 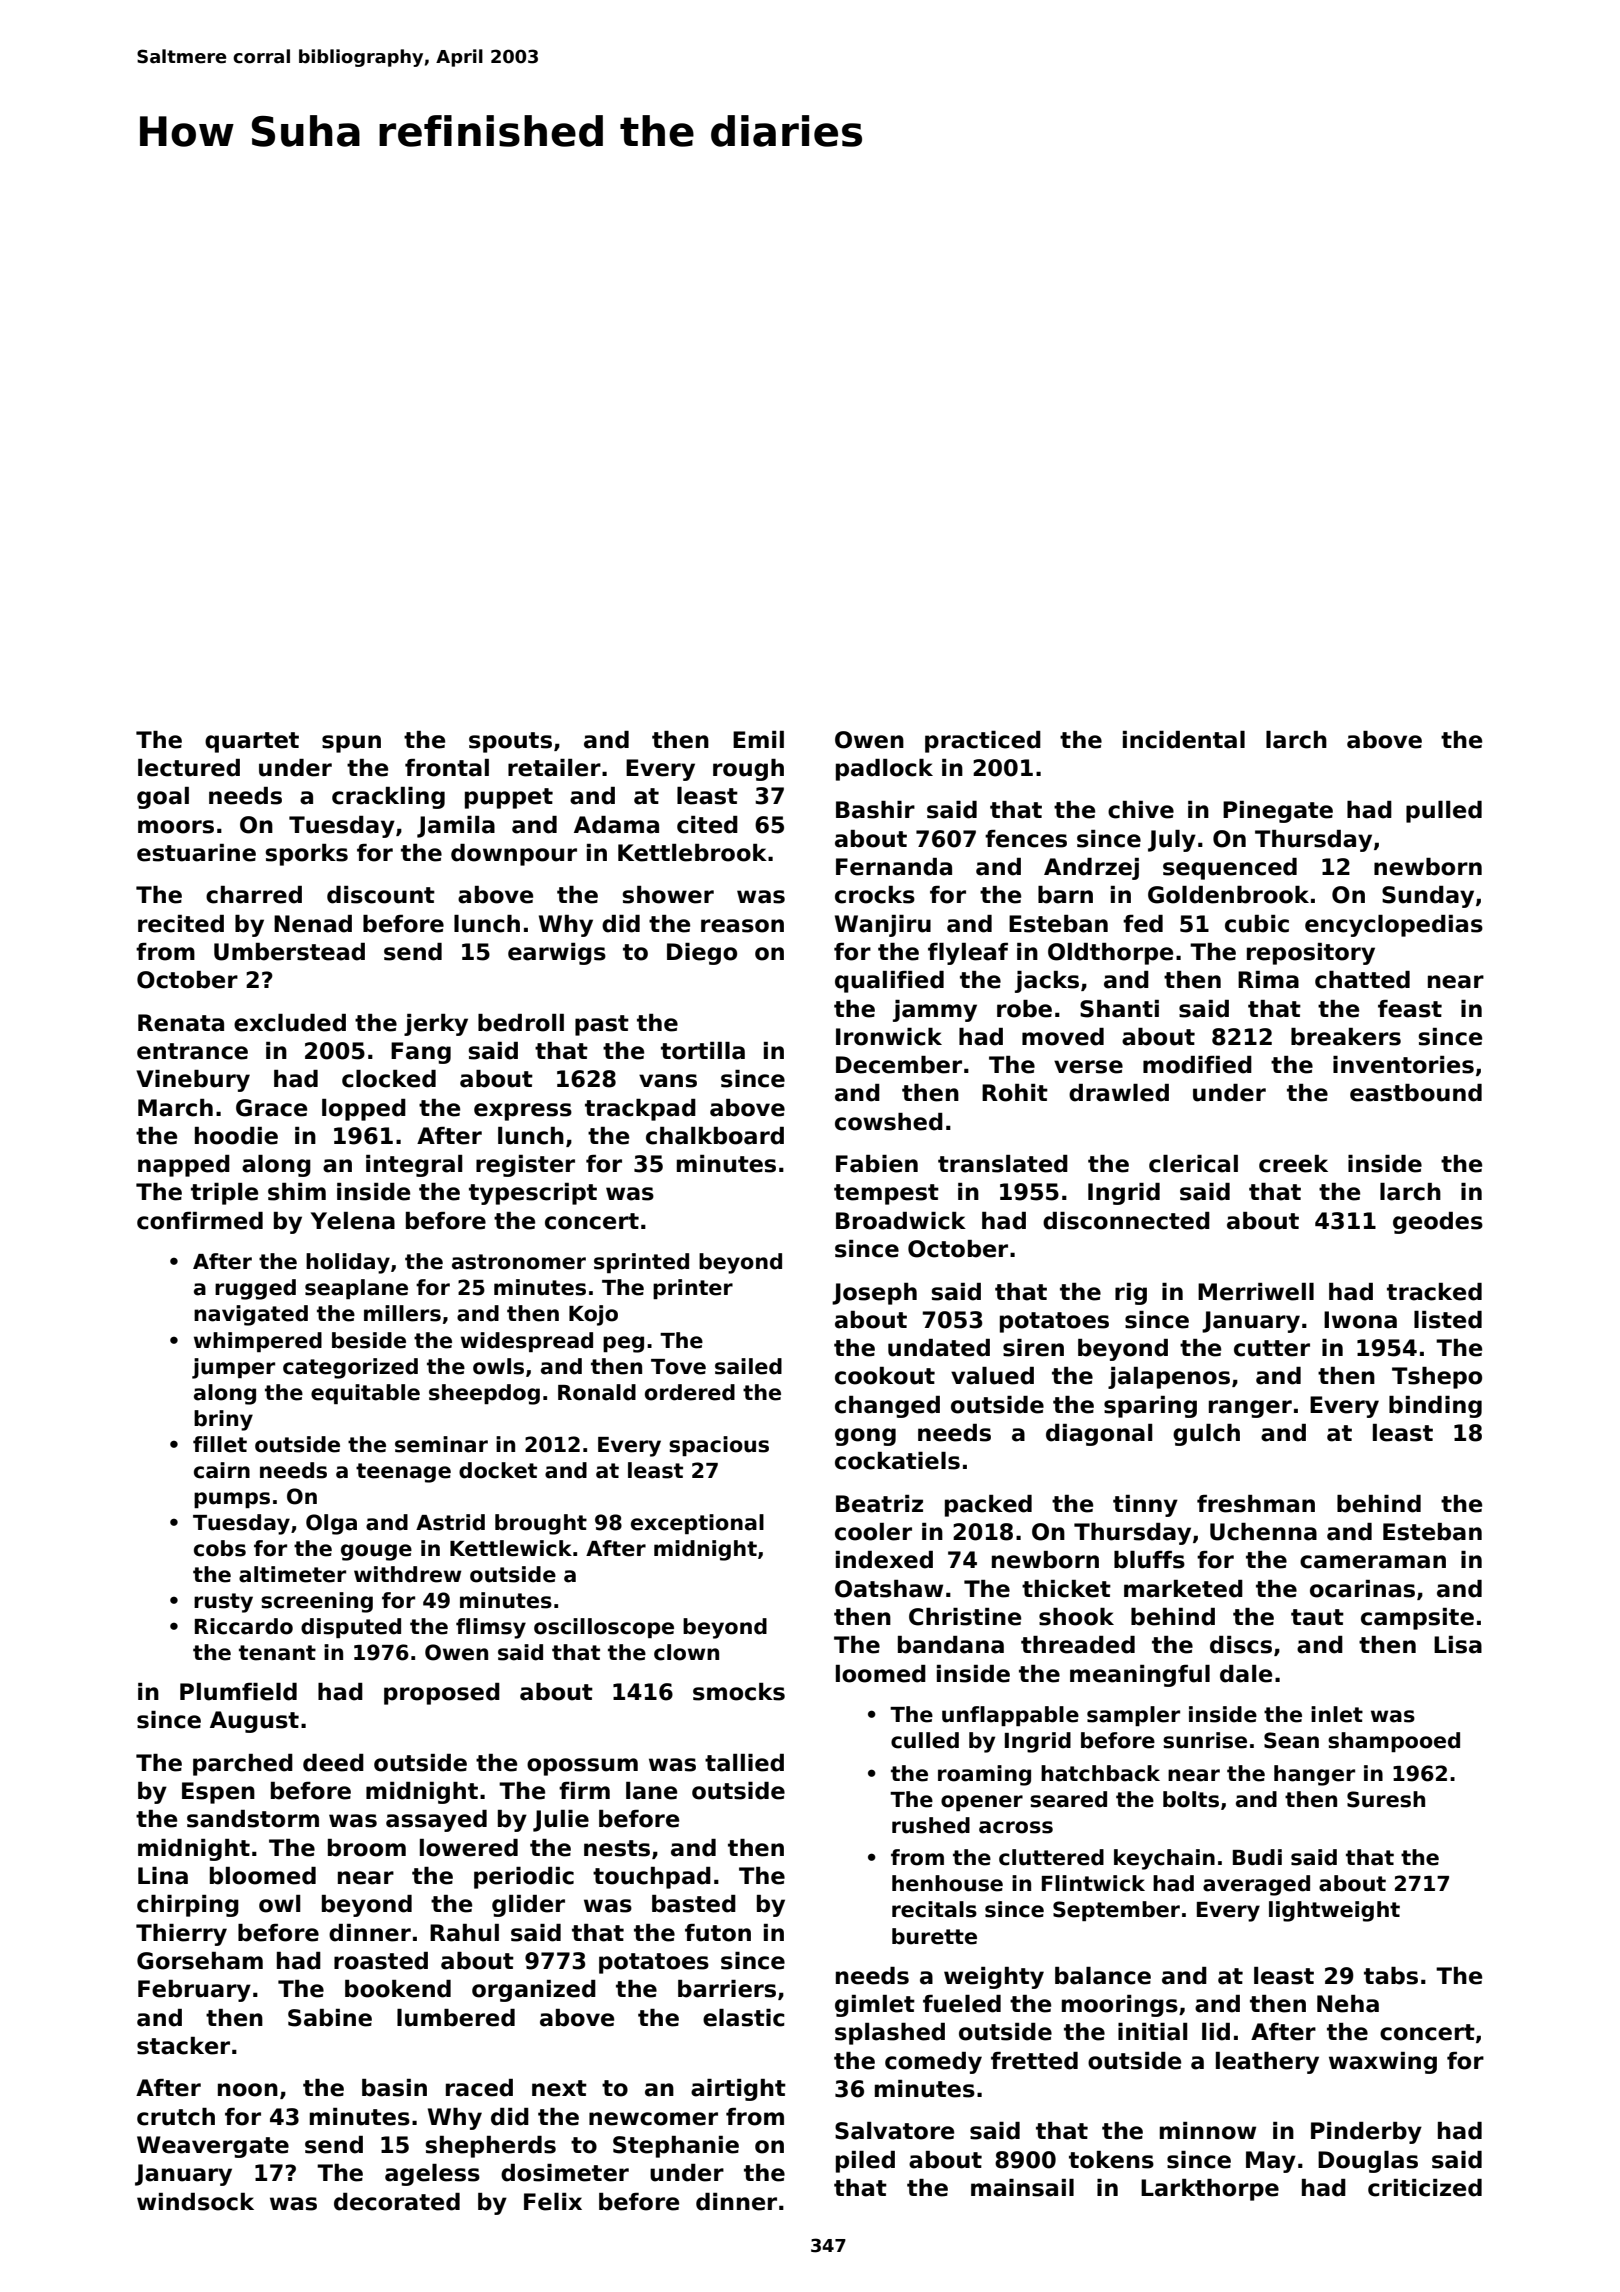 What do you see at coordinates (414, 1166) in the screenshot?
I see `integral` at bounding box center [414, 1166].
